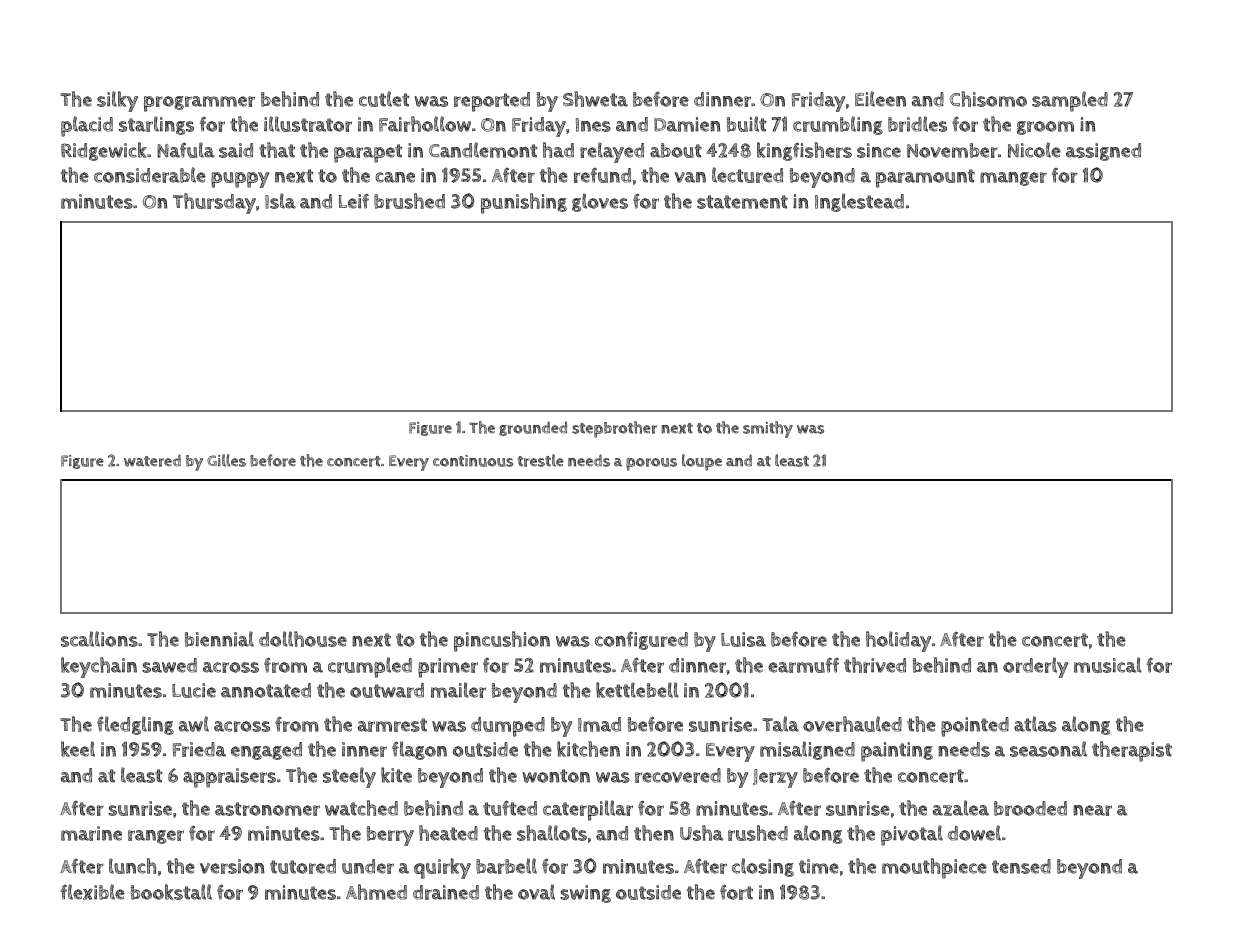  What do you see at coordinates (558, 150) in the screenshot?
I see `had` at bounding box center [558, 150].
